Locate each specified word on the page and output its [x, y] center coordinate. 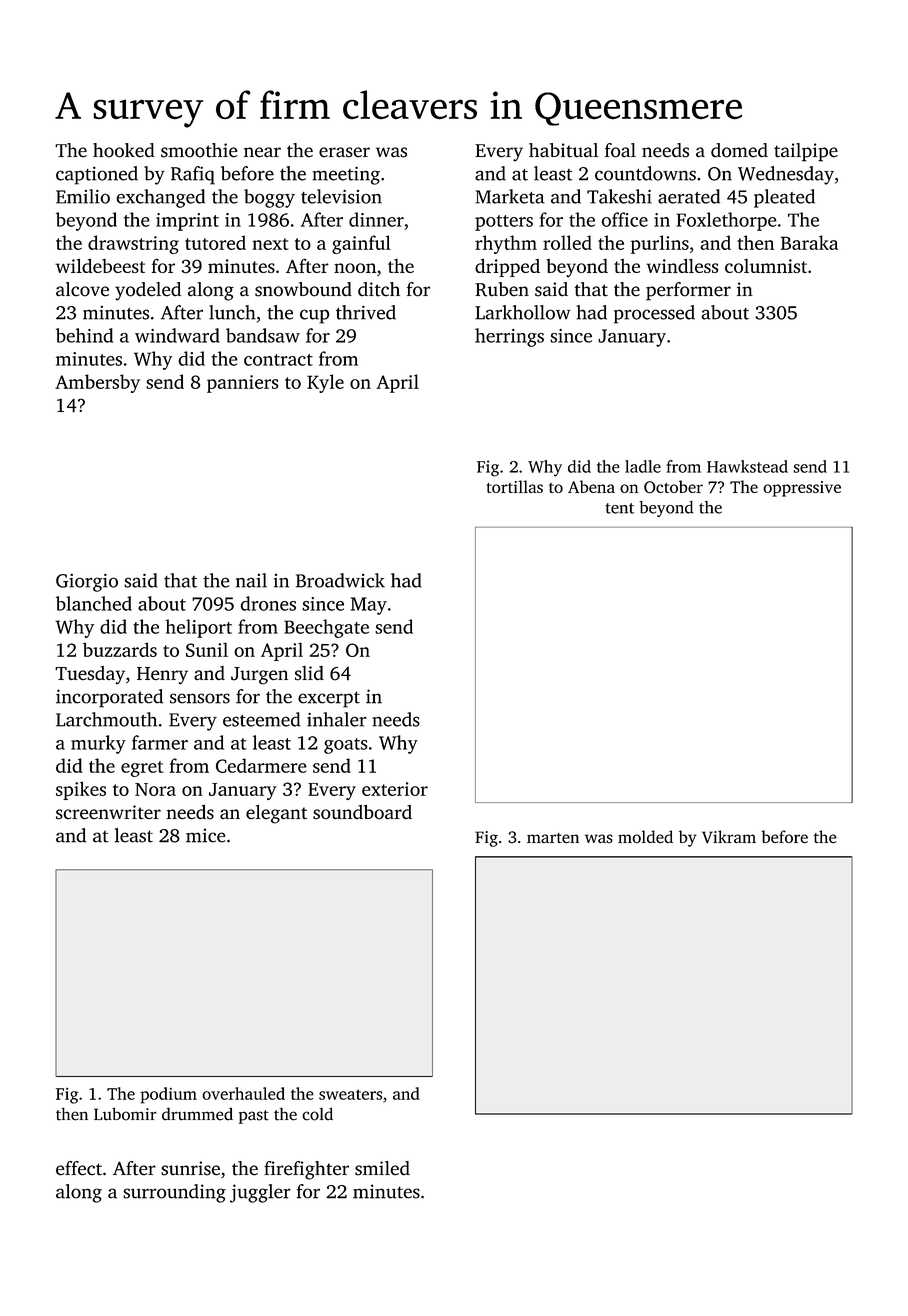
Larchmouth [106, 719]
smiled [382, 1168]
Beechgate [326, 628]
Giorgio [87, 582]
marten [553, 838]
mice [205, 835]
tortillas [515, 486]
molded [645, 836]
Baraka [809, 242]
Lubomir [125, 1114]
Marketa [510, 196]
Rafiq [193, 175]
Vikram [729, 837]
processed [654, 314]
